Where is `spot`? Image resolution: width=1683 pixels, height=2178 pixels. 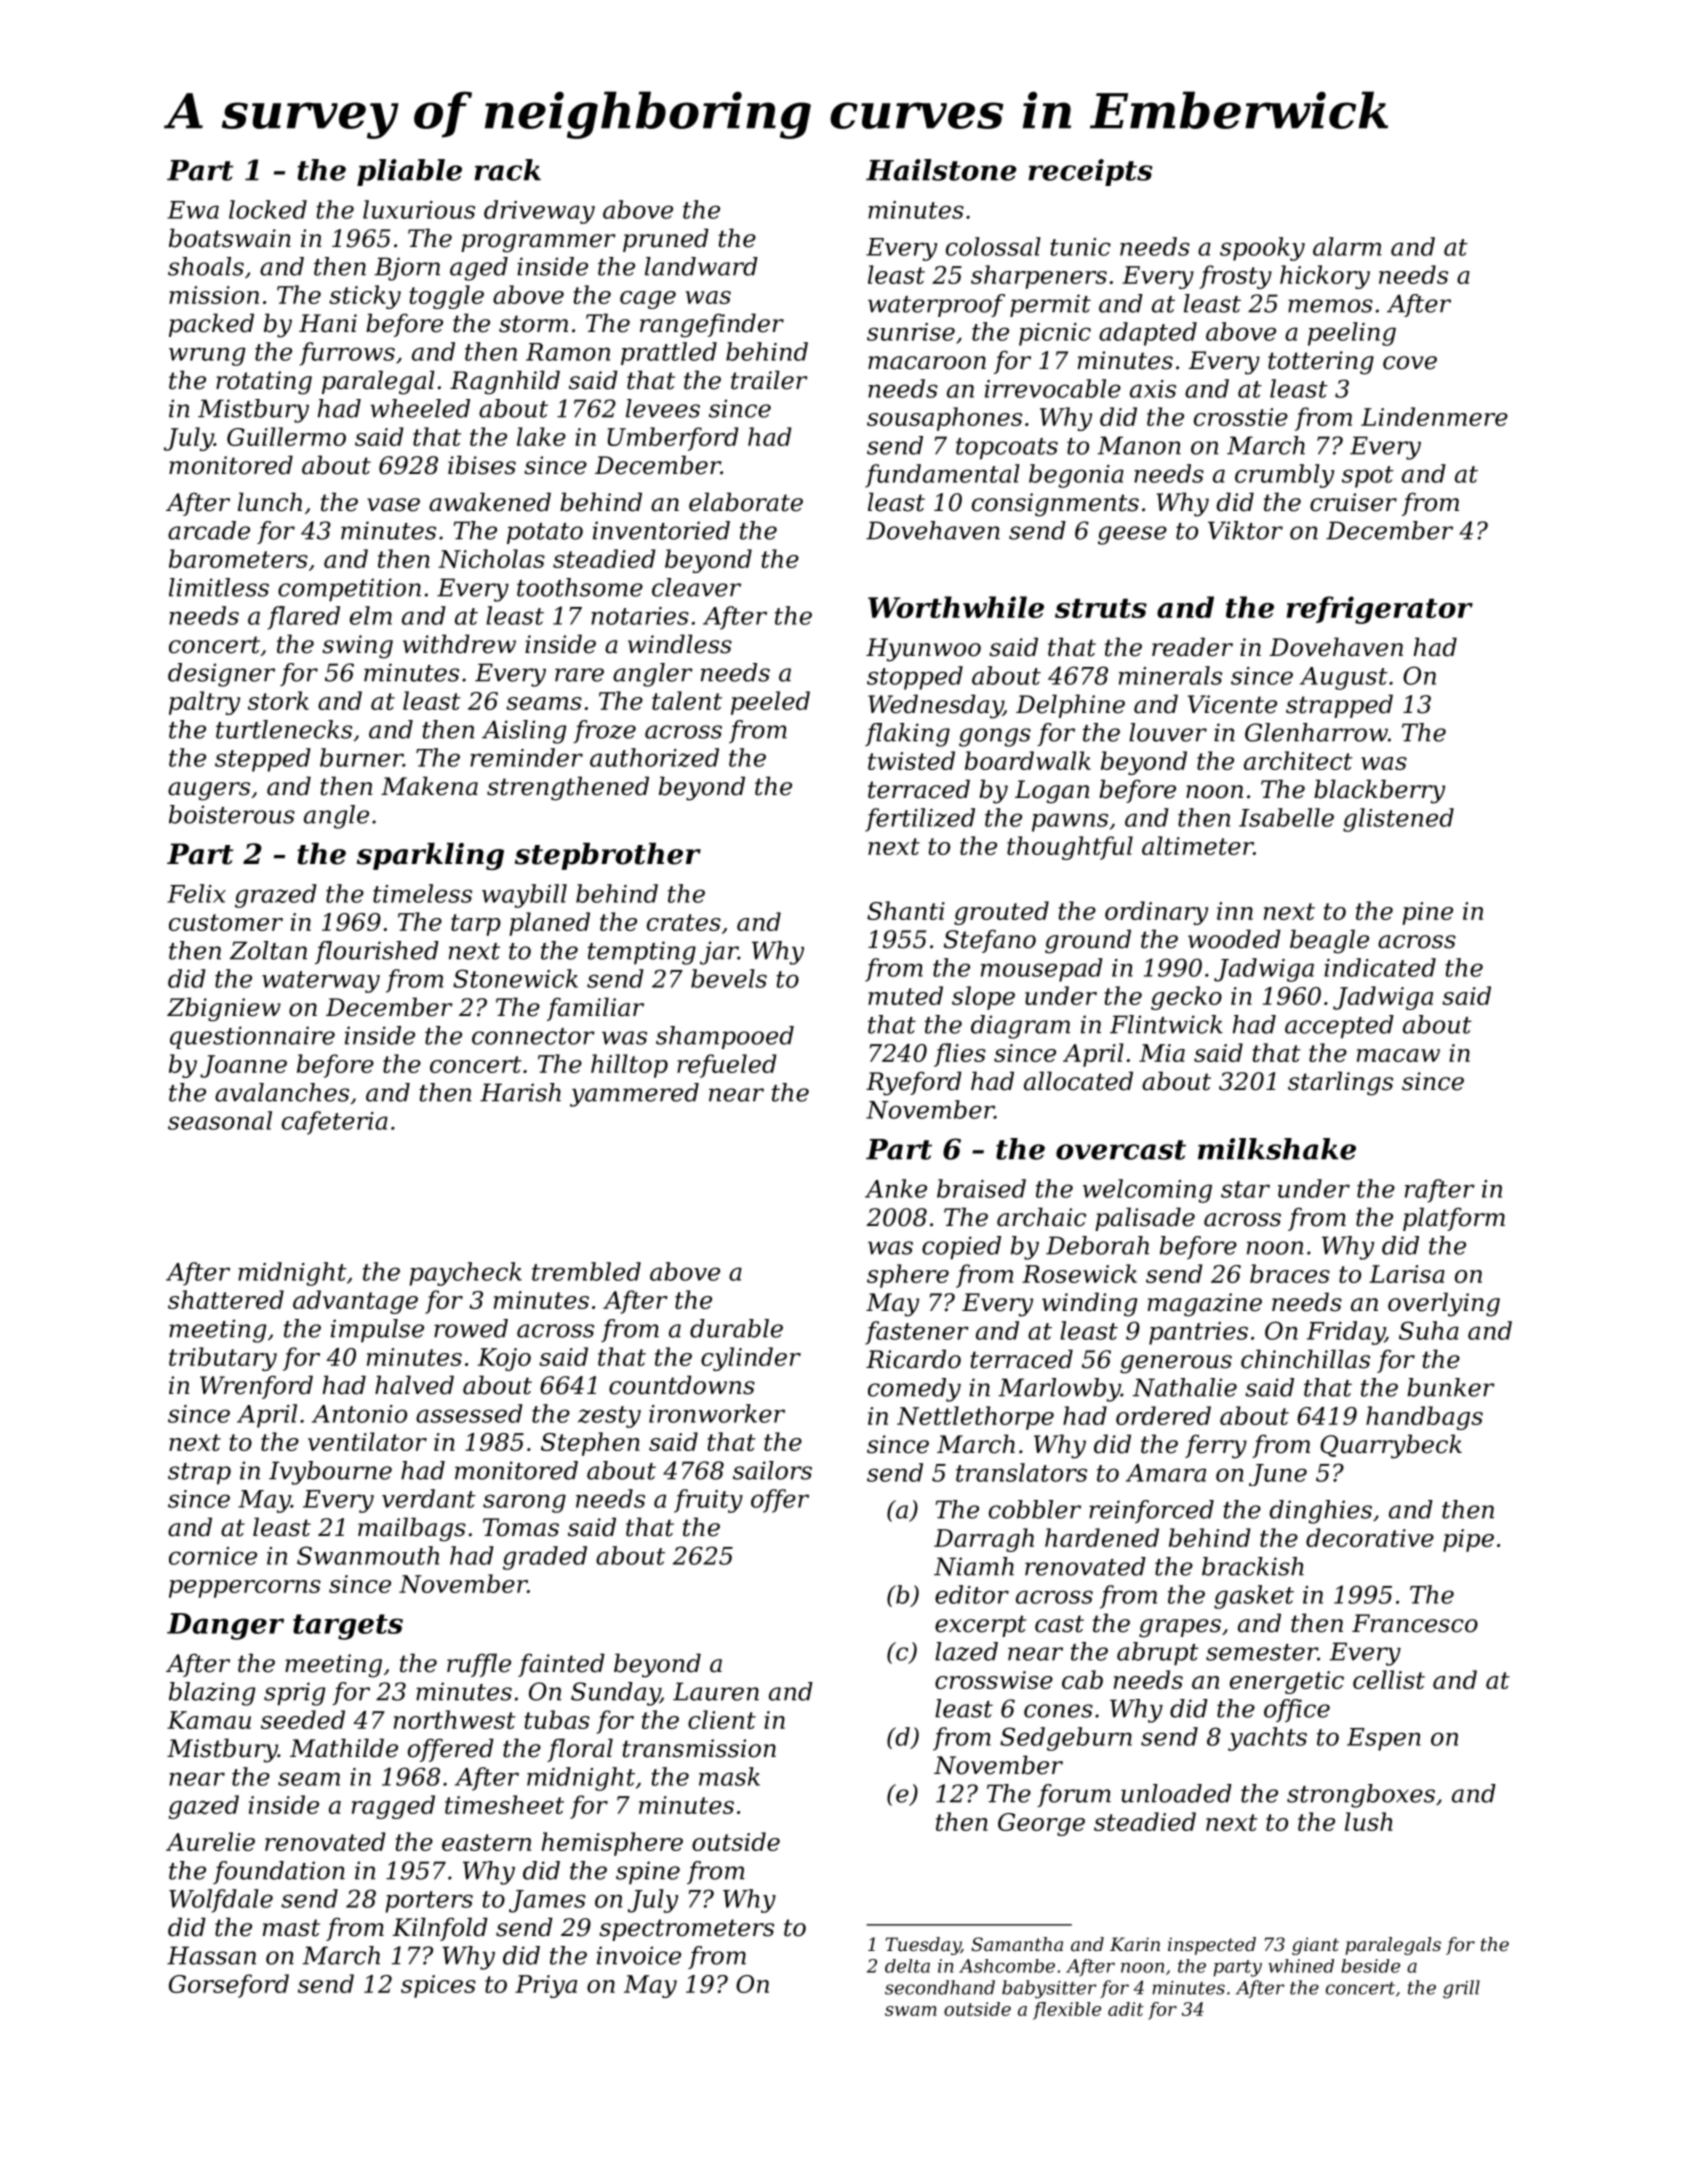 spot is located at coordinates (1368, 477).
